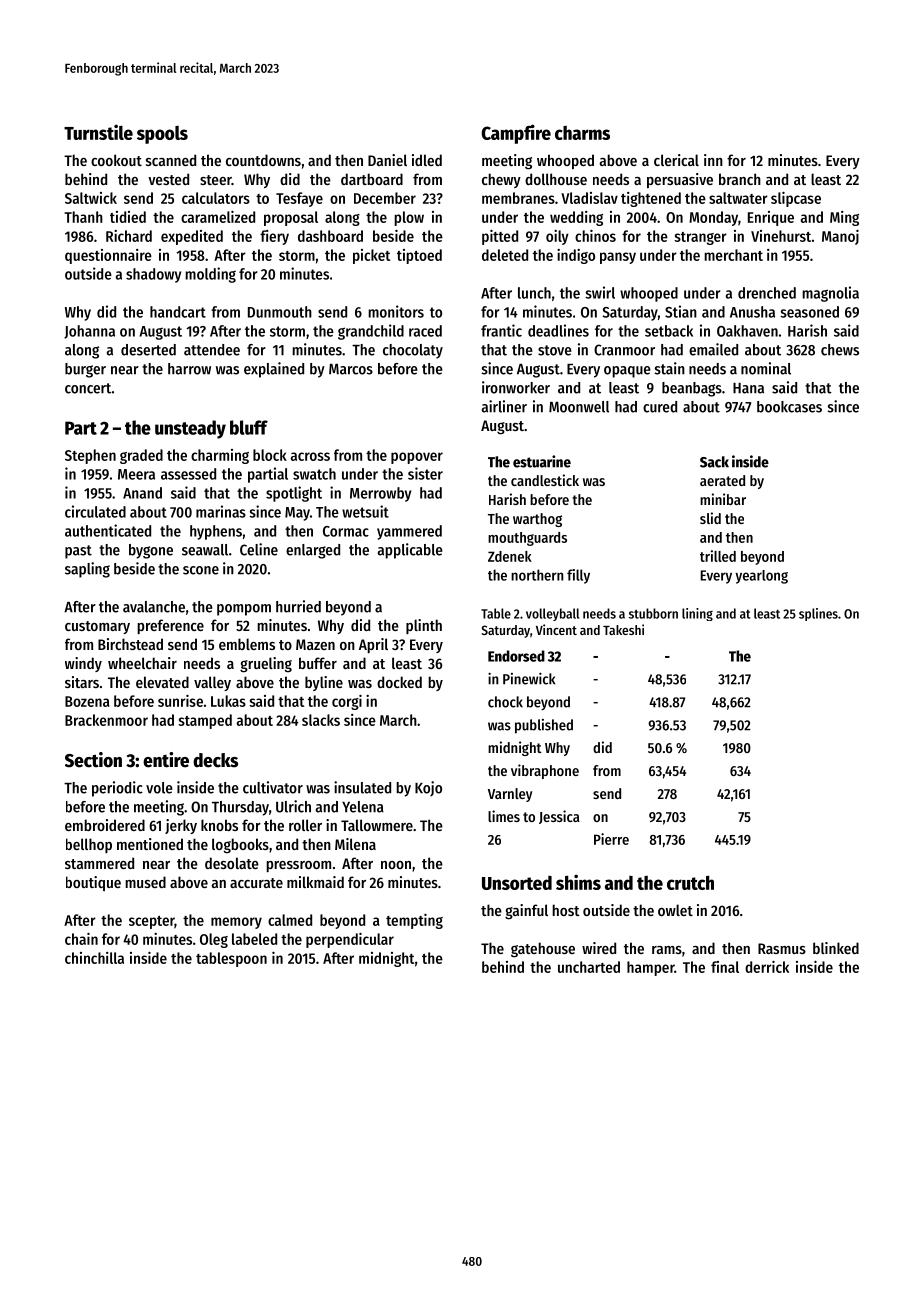  Describe the element at coordinates (396, 865) in the page. I see `noon` at that location.
